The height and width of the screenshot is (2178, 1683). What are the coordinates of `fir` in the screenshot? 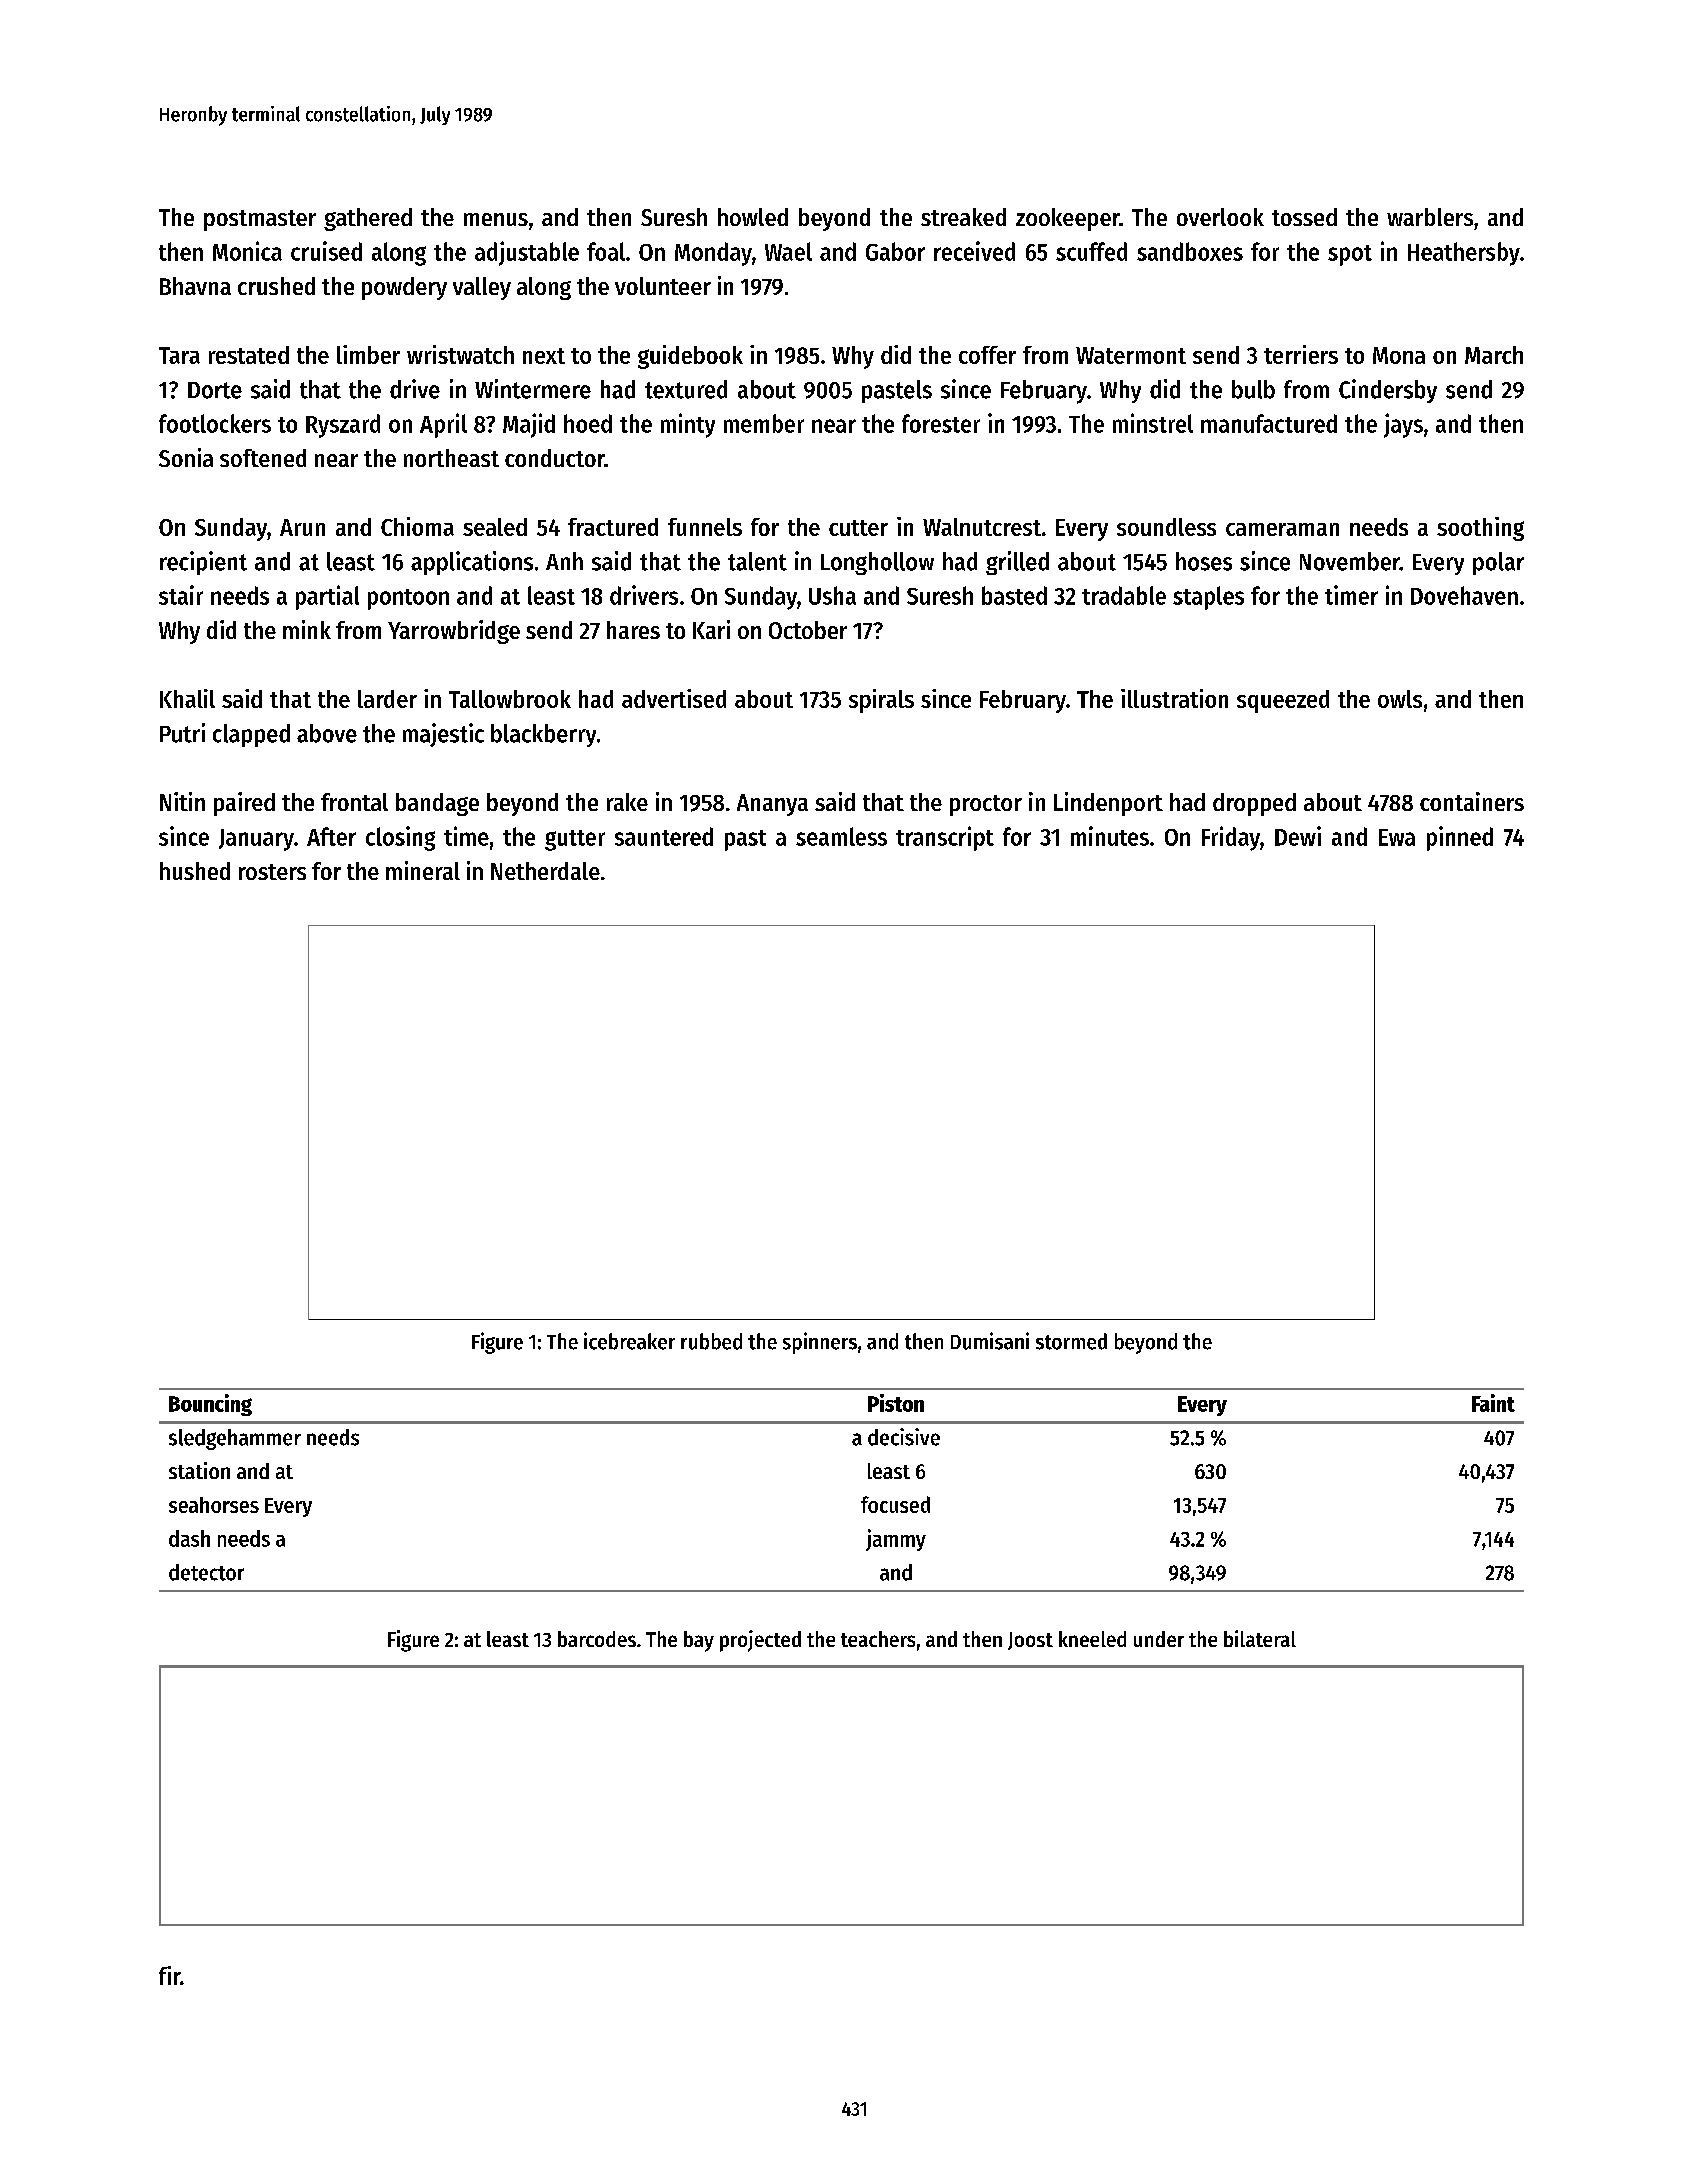 It's located at (169, 1975).
